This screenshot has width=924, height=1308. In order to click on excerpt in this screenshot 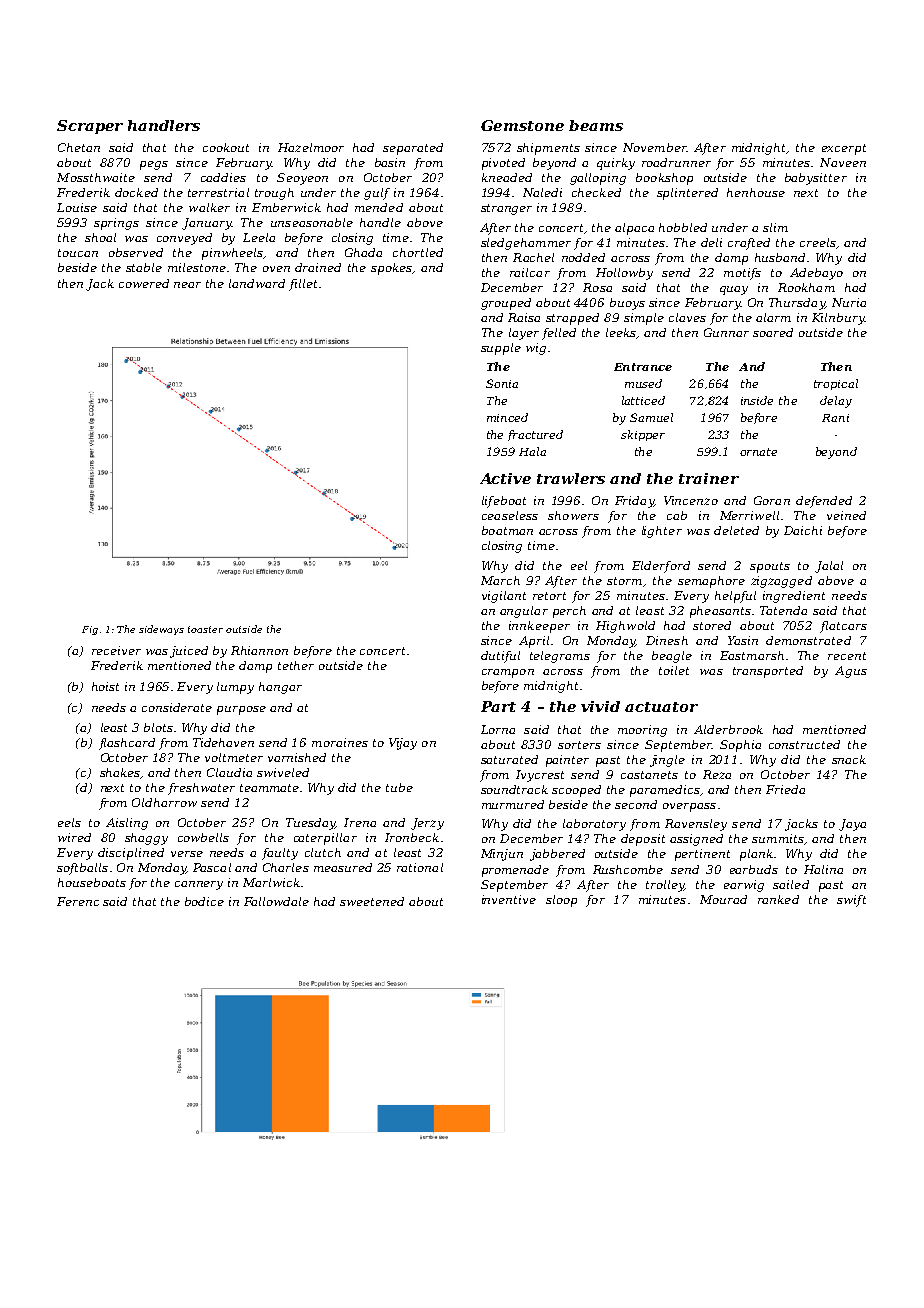, I will do `click(844, 149)`.
